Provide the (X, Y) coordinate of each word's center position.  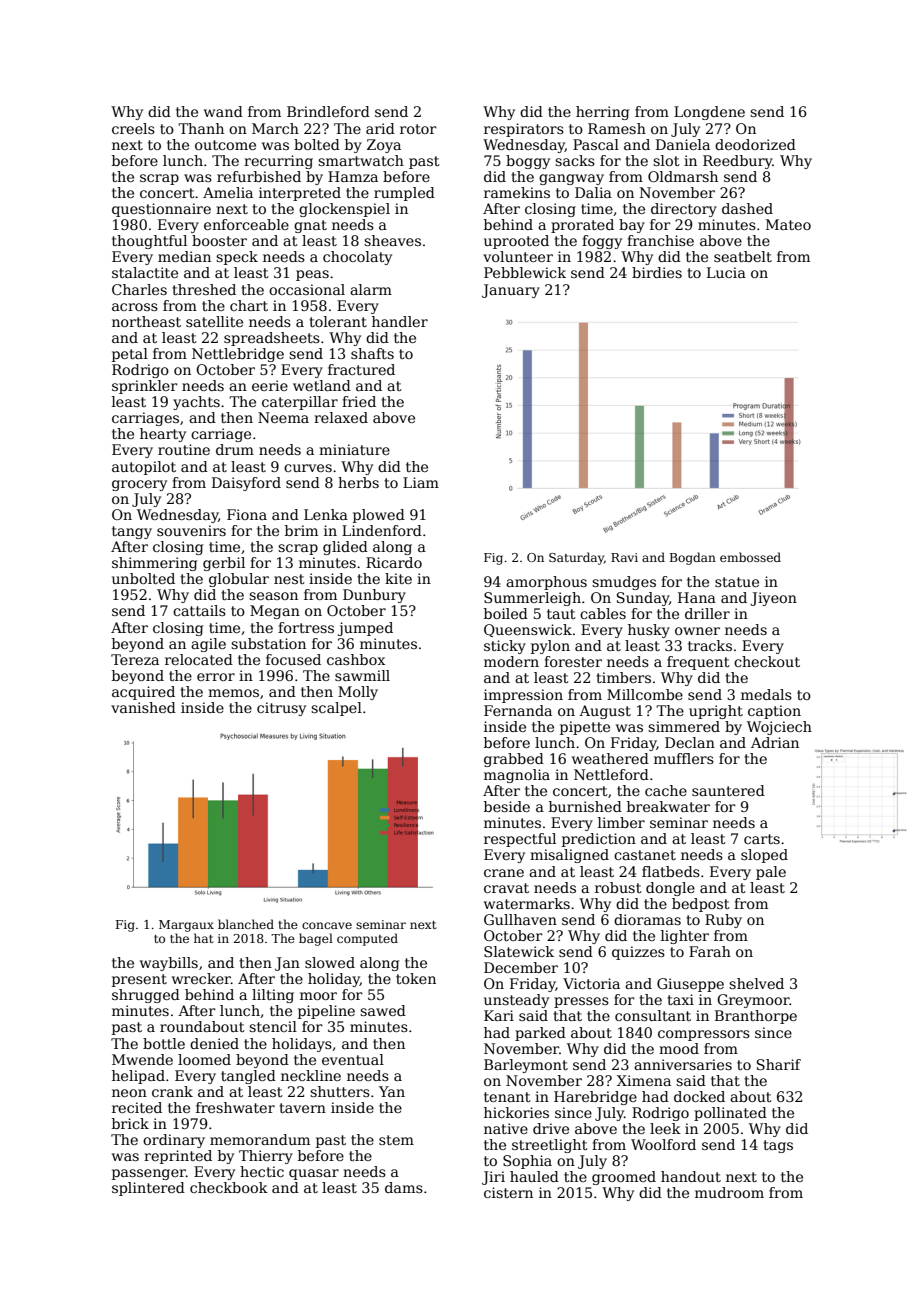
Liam (421, 482)
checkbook (229, 1187)
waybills (169, 964)
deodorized (755, 144)
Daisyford (246, 484)
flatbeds (671, 871)
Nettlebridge (238, 355)
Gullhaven (520, 919)
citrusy (281, 709)
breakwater (668, 806)
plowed (379, 516)
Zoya (384, 146)
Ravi (624, 557)
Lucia (726, 272)
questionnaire (161, 210)
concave (327, 925)
